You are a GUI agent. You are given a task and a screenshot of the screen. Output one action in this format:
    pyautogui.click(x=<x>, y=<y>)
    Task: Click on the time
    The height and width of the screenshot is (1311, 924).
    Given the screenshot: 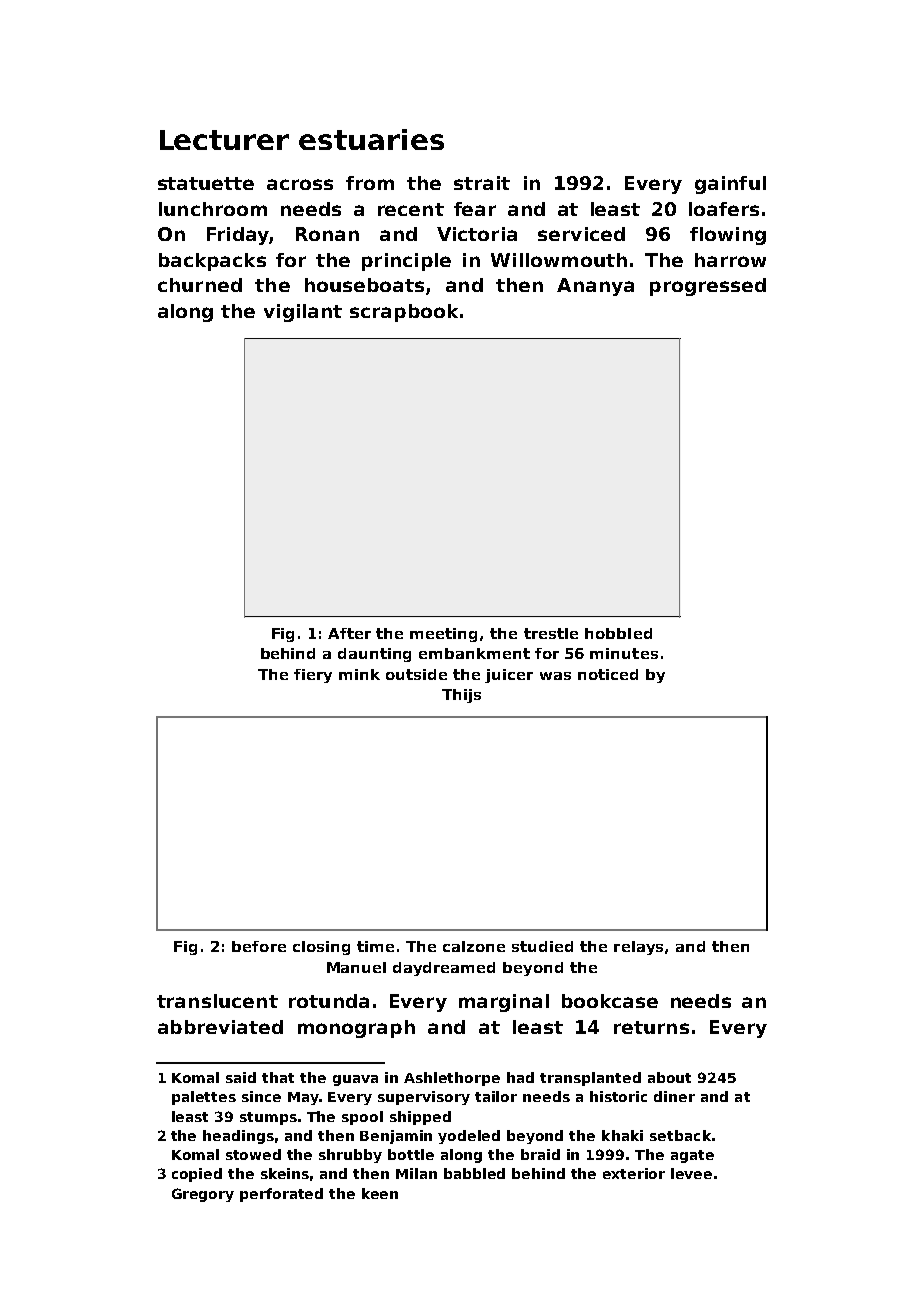 What is the action you would take?
    pyautogui.click(x=375, y=946)
